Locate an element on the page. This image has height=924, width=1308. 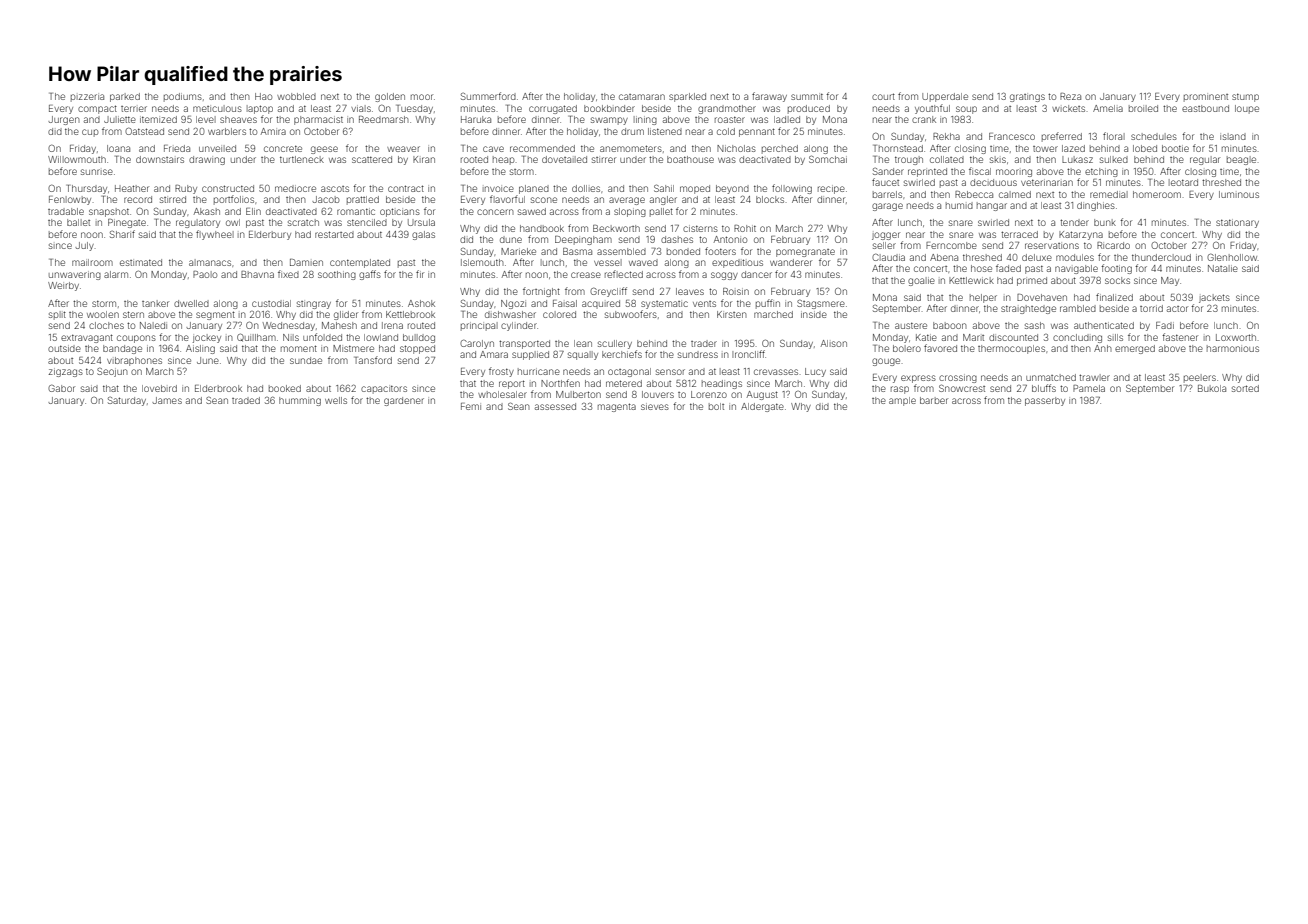
cloches is located at coordinates (106, 325).
